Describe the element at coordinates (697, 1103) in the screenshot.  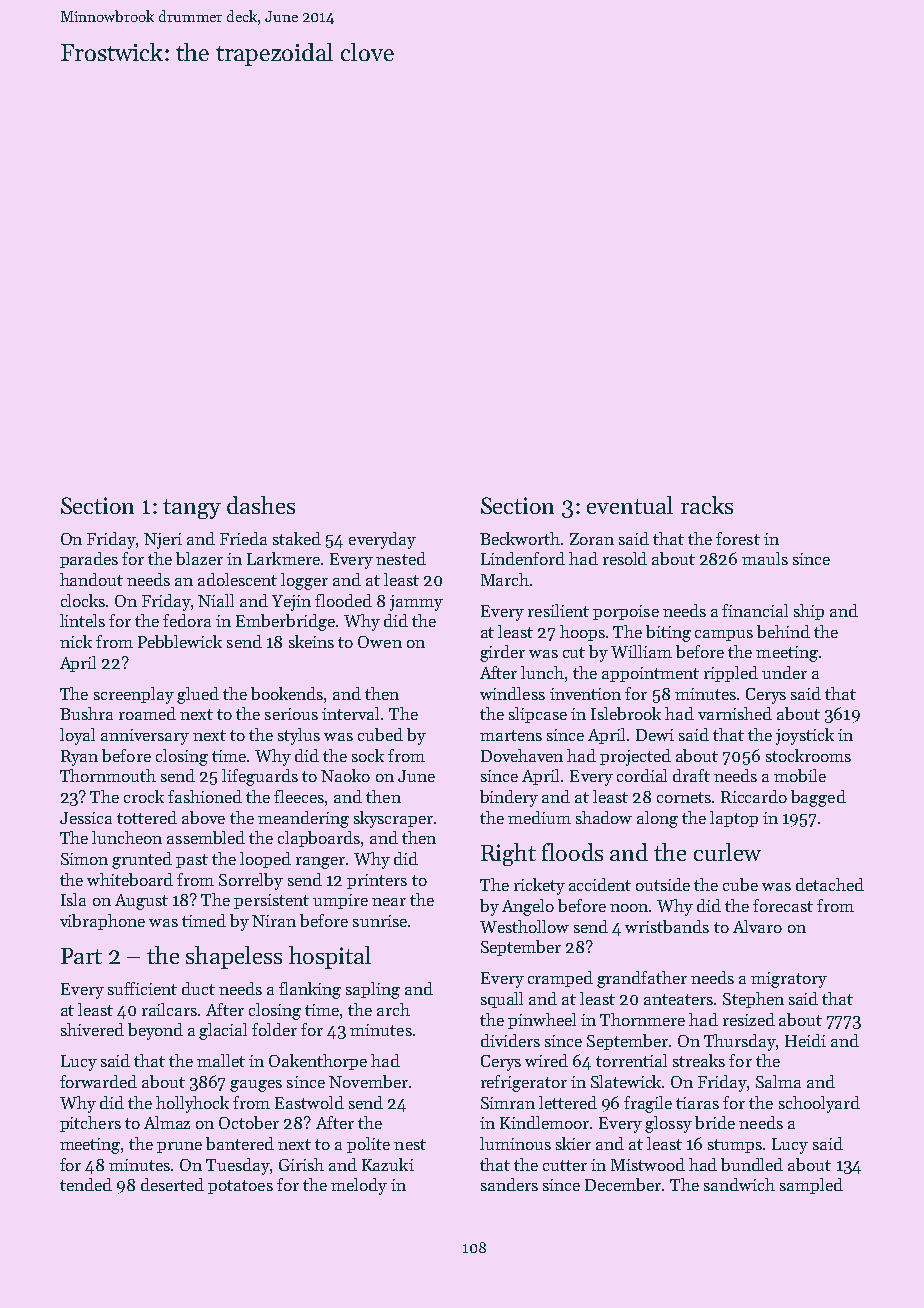
I see `tiaras` at that location.
